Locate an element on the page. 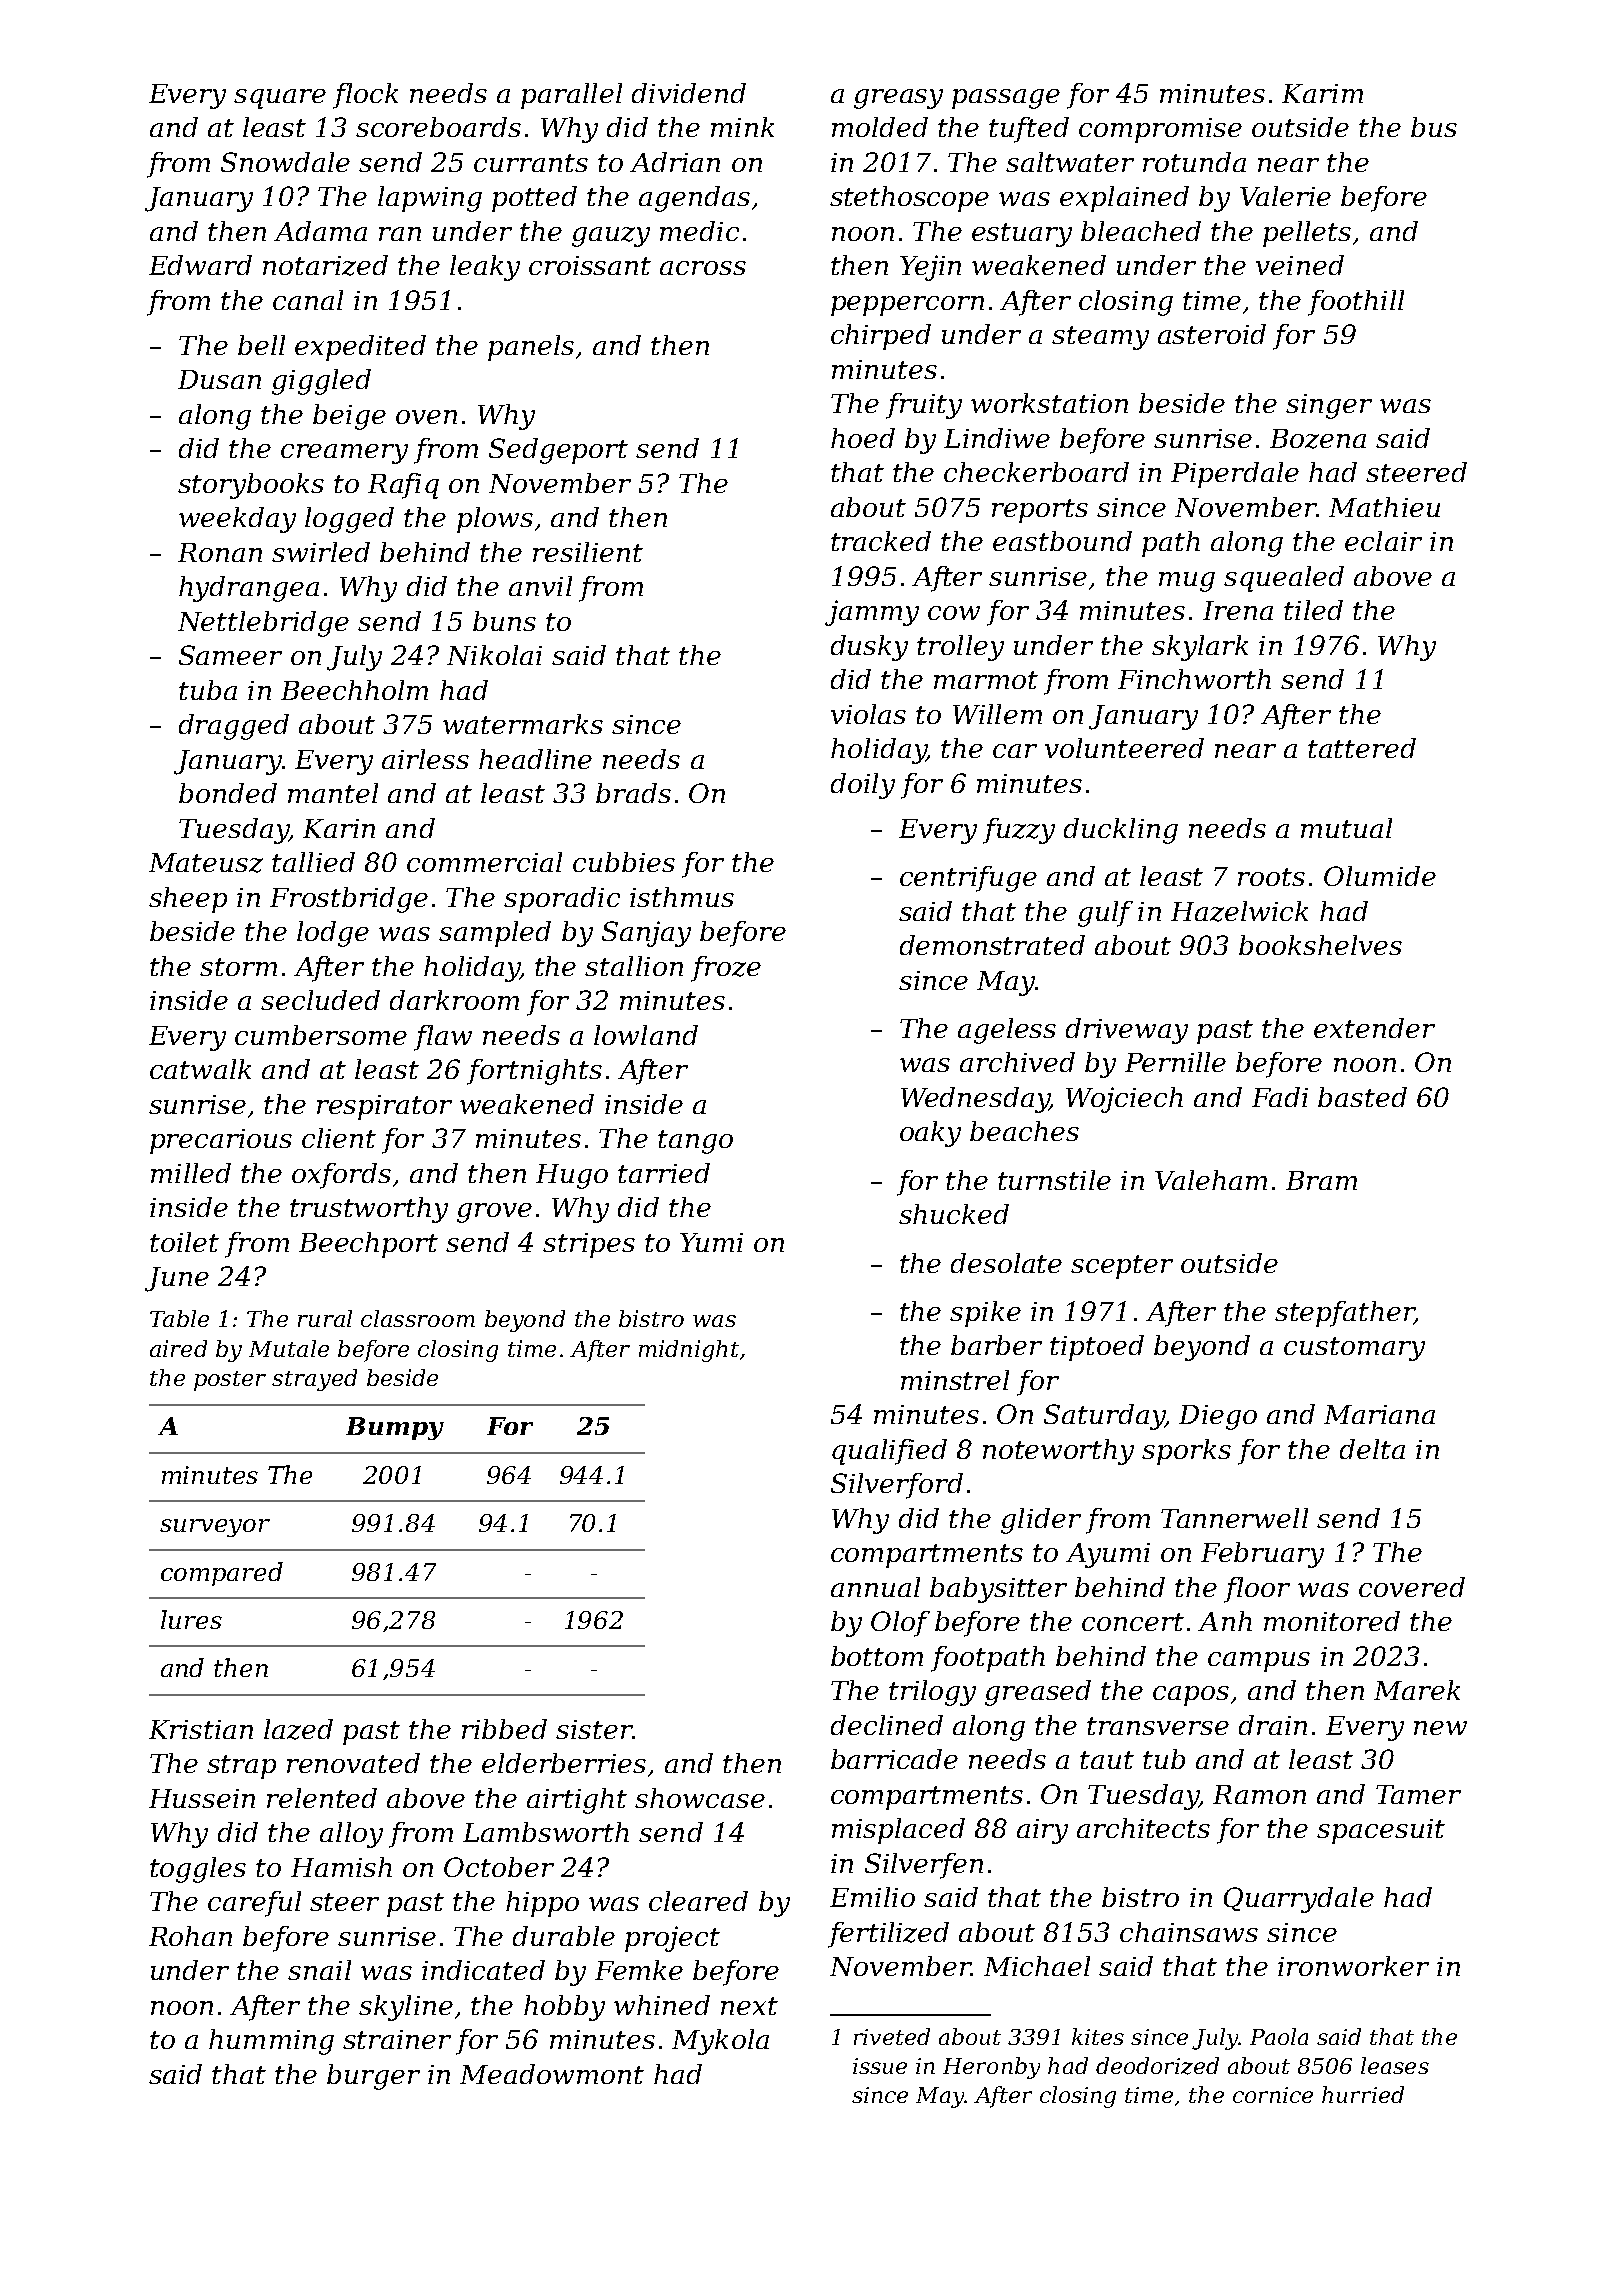  gulf is located at coordinates (1105, 914).
